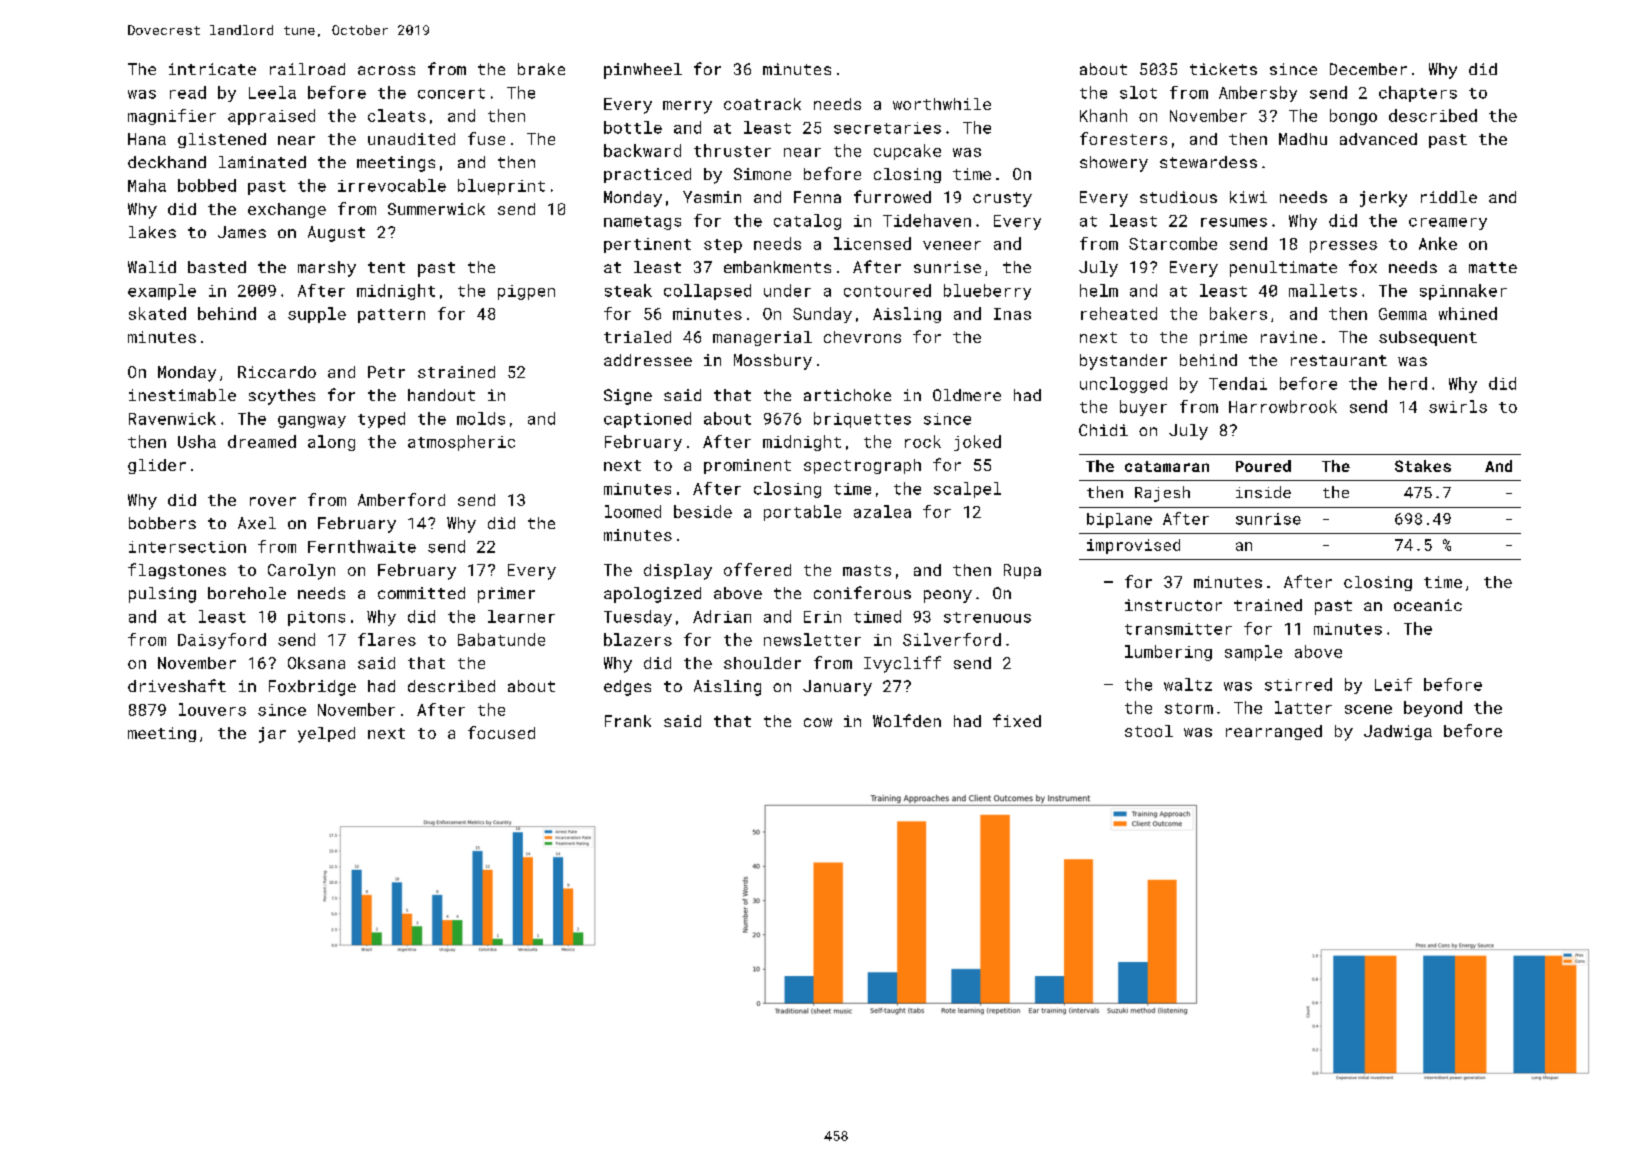 This document has height=1165, width=1648. I want to click on scythes, so click(282, 397).
